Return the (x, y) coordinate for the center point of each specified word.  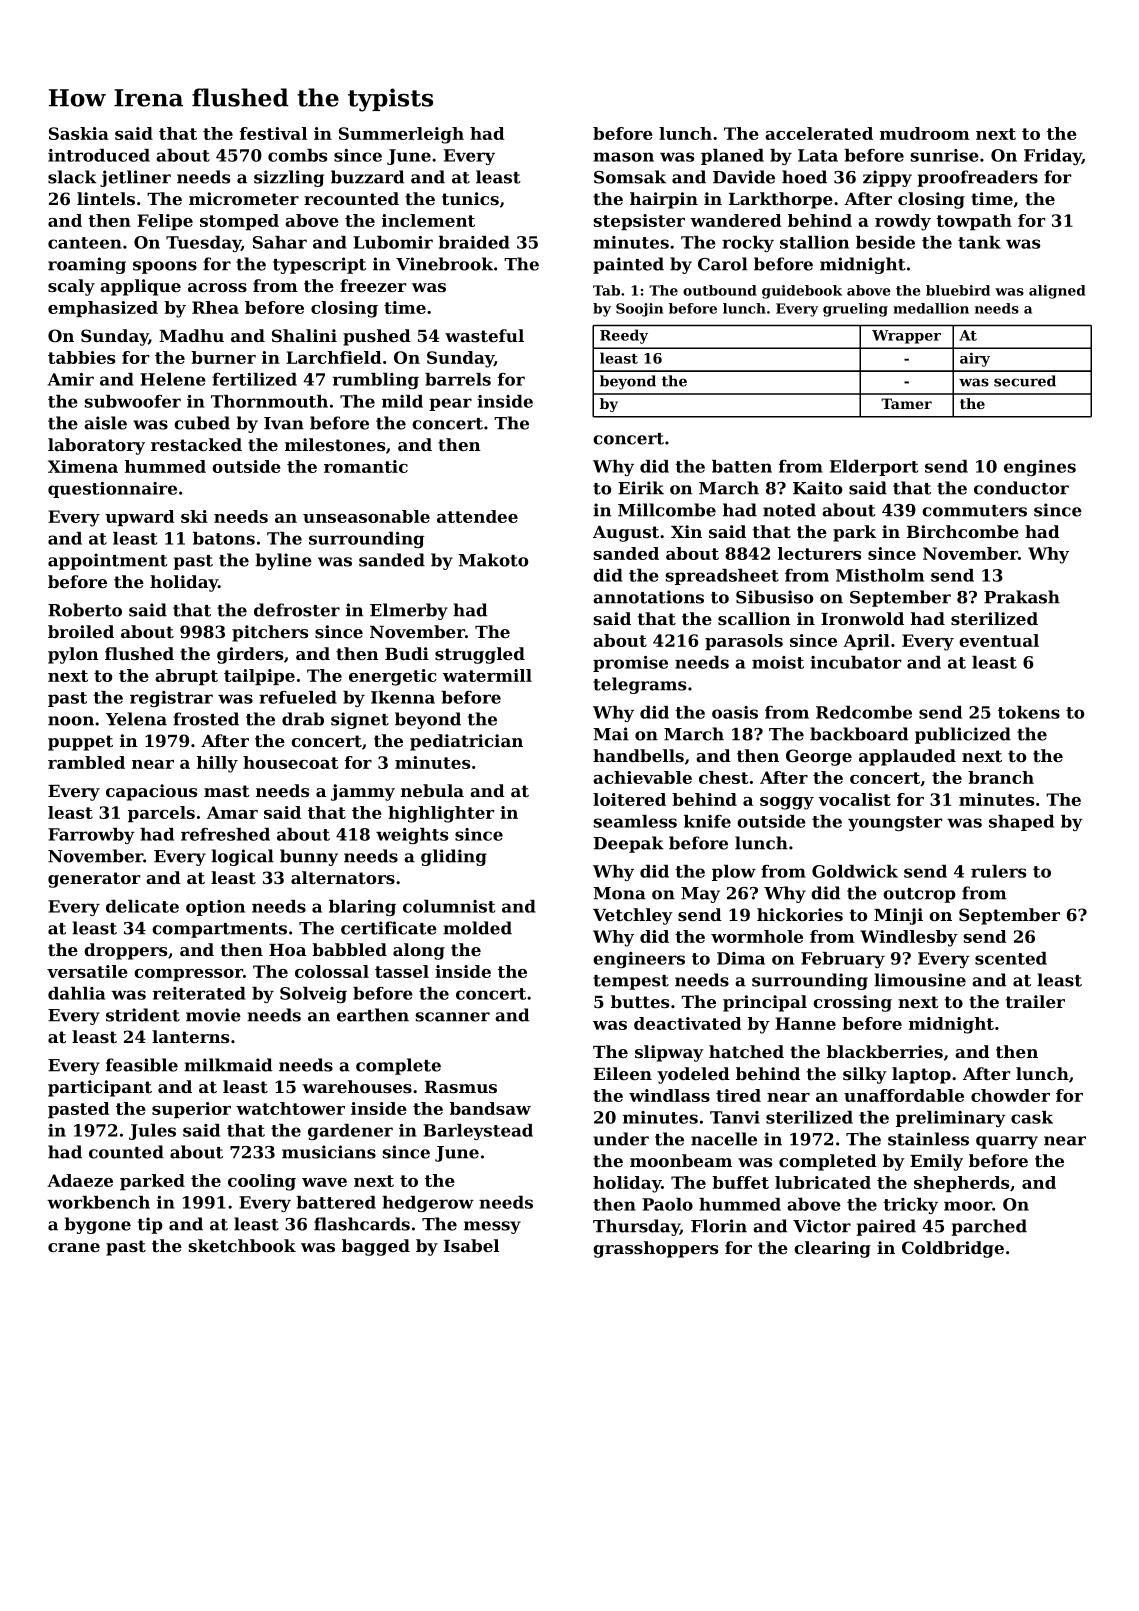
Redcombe (864, 712)
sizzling (289, 178)
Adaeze (80, 1180)
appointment (108, 561)
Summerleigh (401, 135)
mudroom (925, 133)
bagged (376, 1247)
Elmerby (409, 611)
